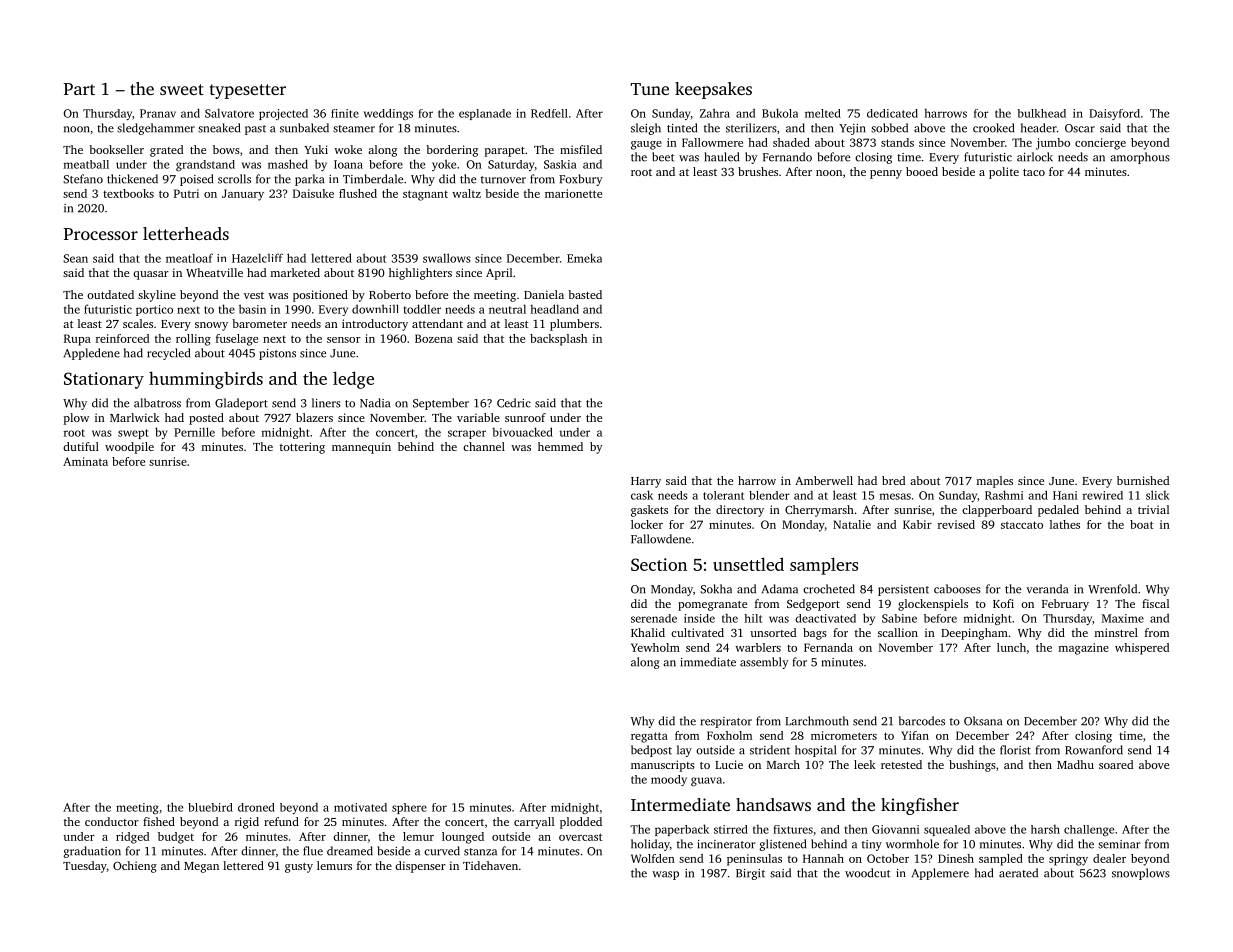 The image size is (1233, 952). Describe the element at coordinates (729, 735) in the screenshot. I see `Foxholm` at that location.
